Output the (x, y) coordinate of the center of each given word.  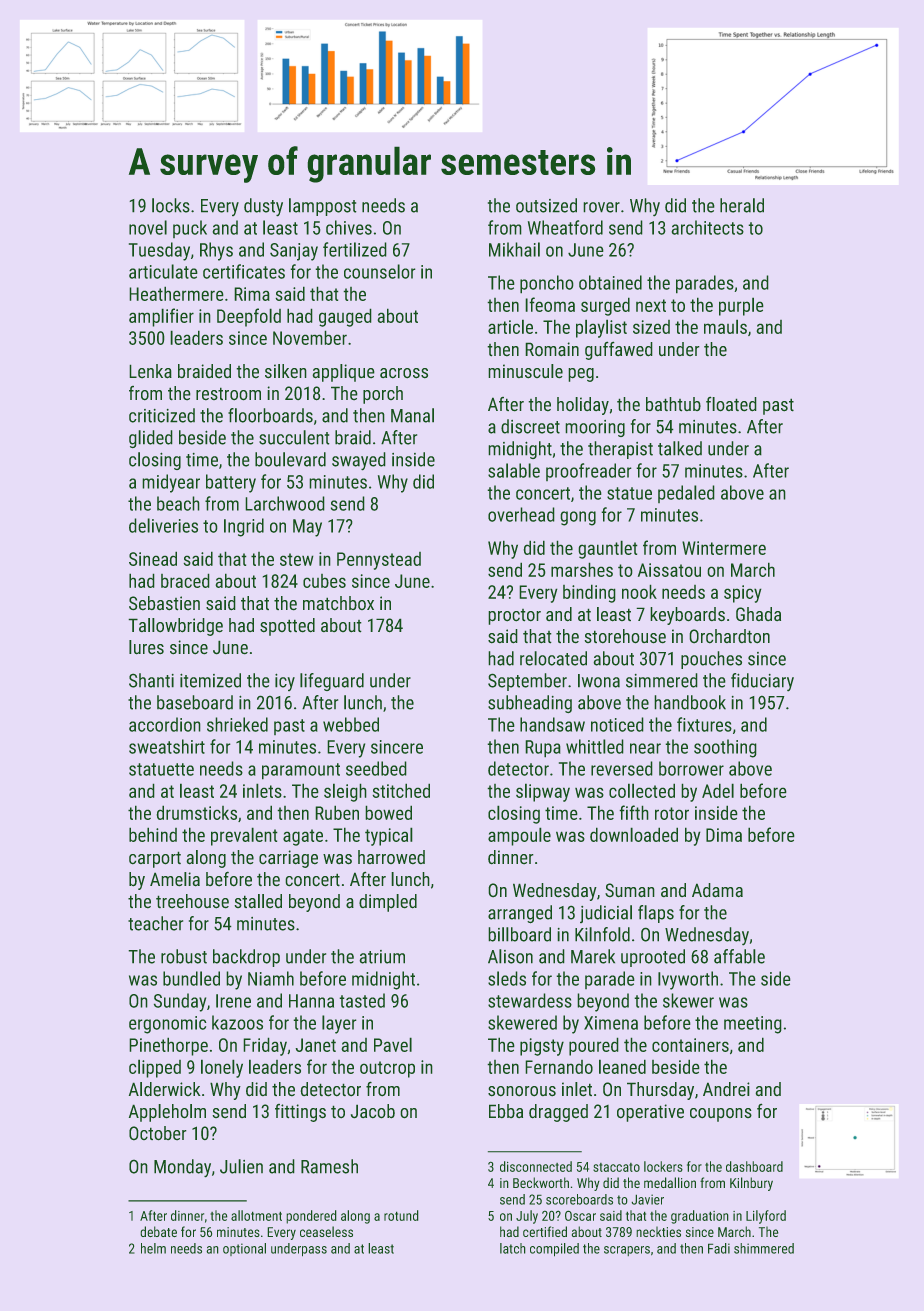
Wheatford (565, 227)
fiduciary (762, 682)
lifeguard (332, 682)
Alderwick (165, 1089)
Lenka (150, 371)
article (510, 326)
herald (742, 205)
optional (244, 1249)
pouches (711, 660)
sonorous (522, 1091)
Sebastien (164, 603)
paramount (301, 771)
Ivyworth (688, 980)
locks (171, 205)
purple (741, 306)
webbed (351, 724)
